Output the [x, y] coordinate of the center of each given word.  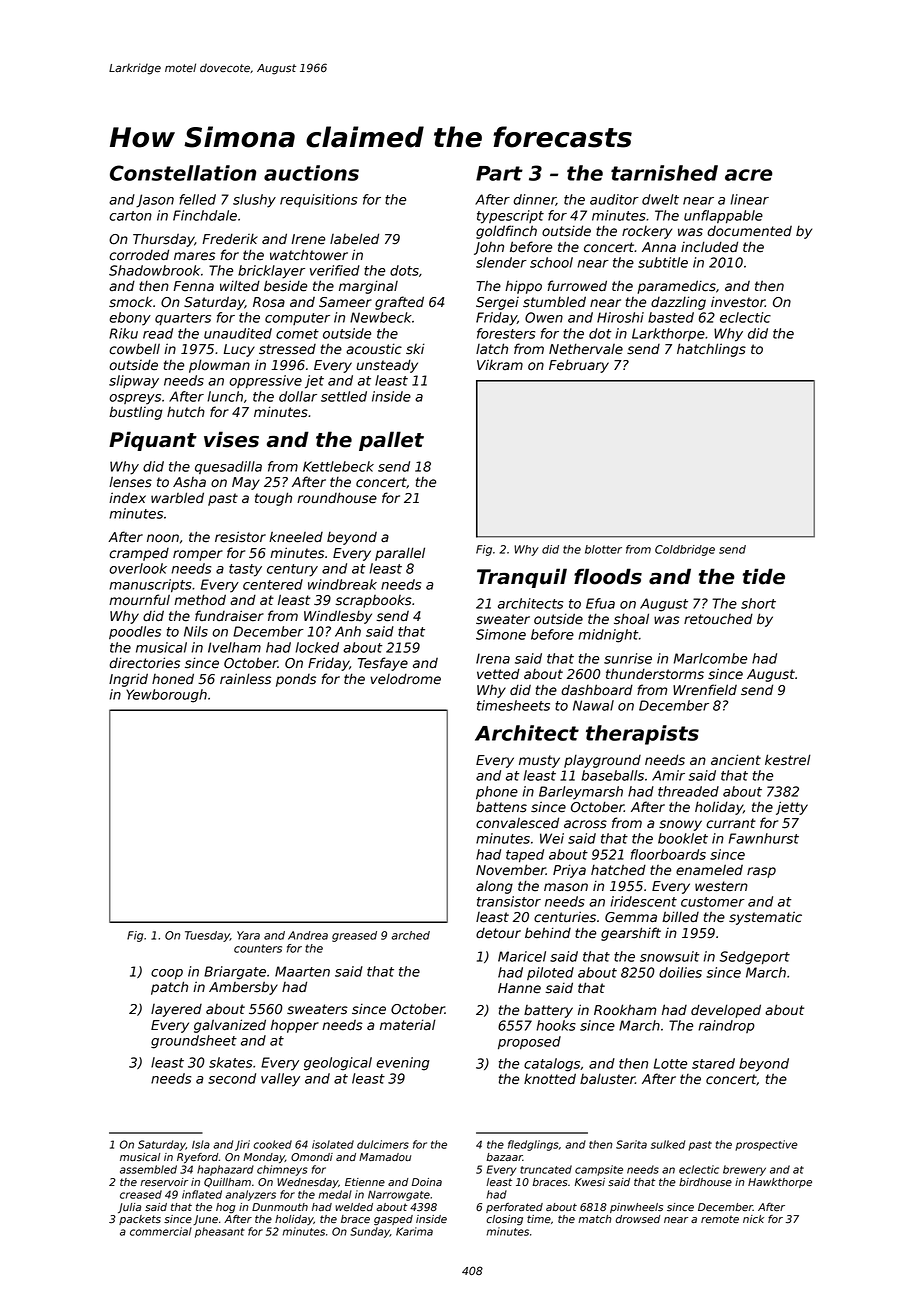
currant [731, 823]
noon [163, 538]
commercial [161, 1231]
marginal [368, 287]
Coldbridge [685, 550]
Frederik [230, 239]
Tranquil [522, 578]
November [511, 870]
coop [167, 974]
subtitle [663, 262]
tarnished [664, 173]
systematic [765, 918]
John [489, 248]
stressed [287, 349]
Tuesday [207, 936]
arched [411, 935]
